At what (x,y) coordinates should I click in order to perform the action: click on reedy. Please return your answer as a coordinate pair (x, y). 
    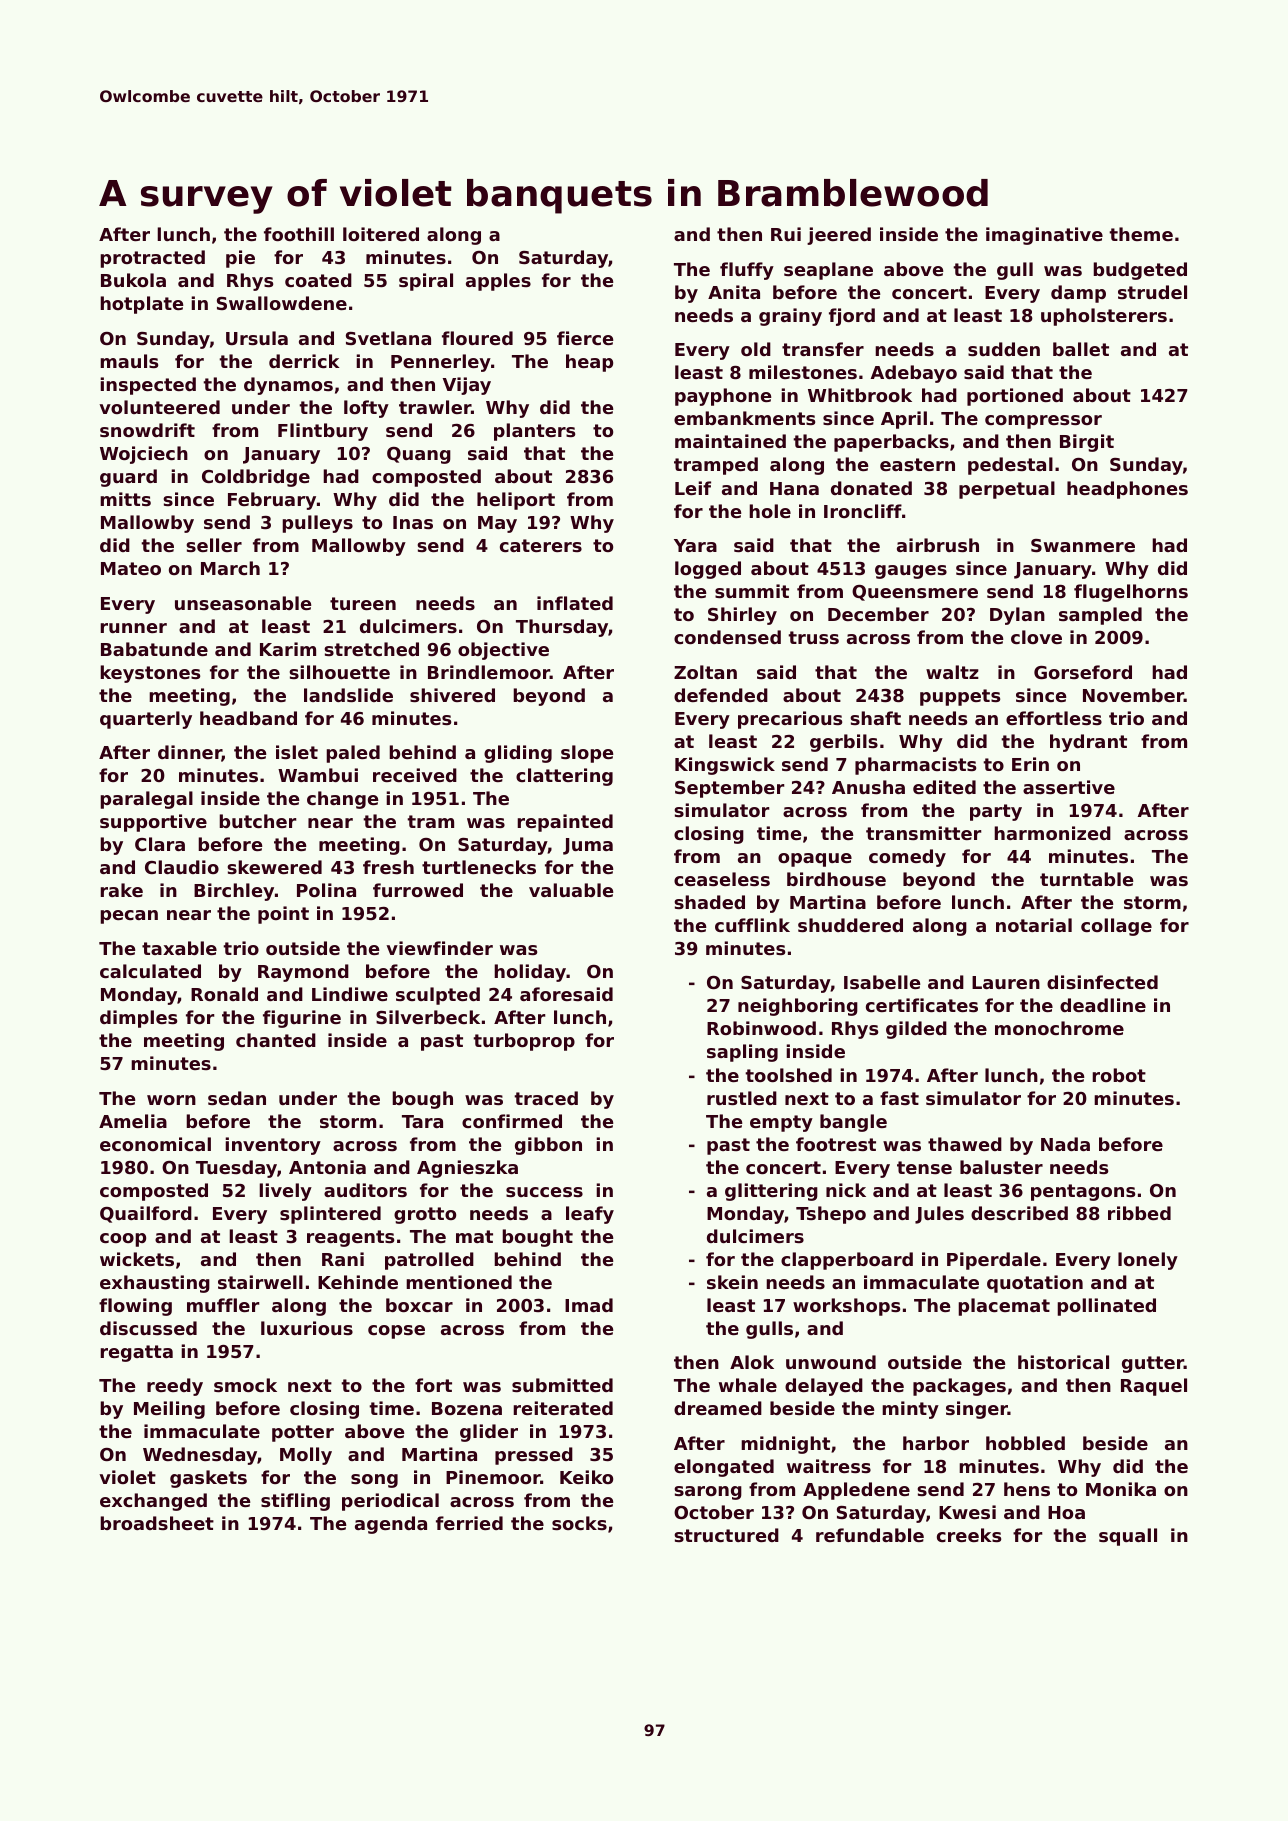
    Looking at the image, I should click on (175, 1387).
